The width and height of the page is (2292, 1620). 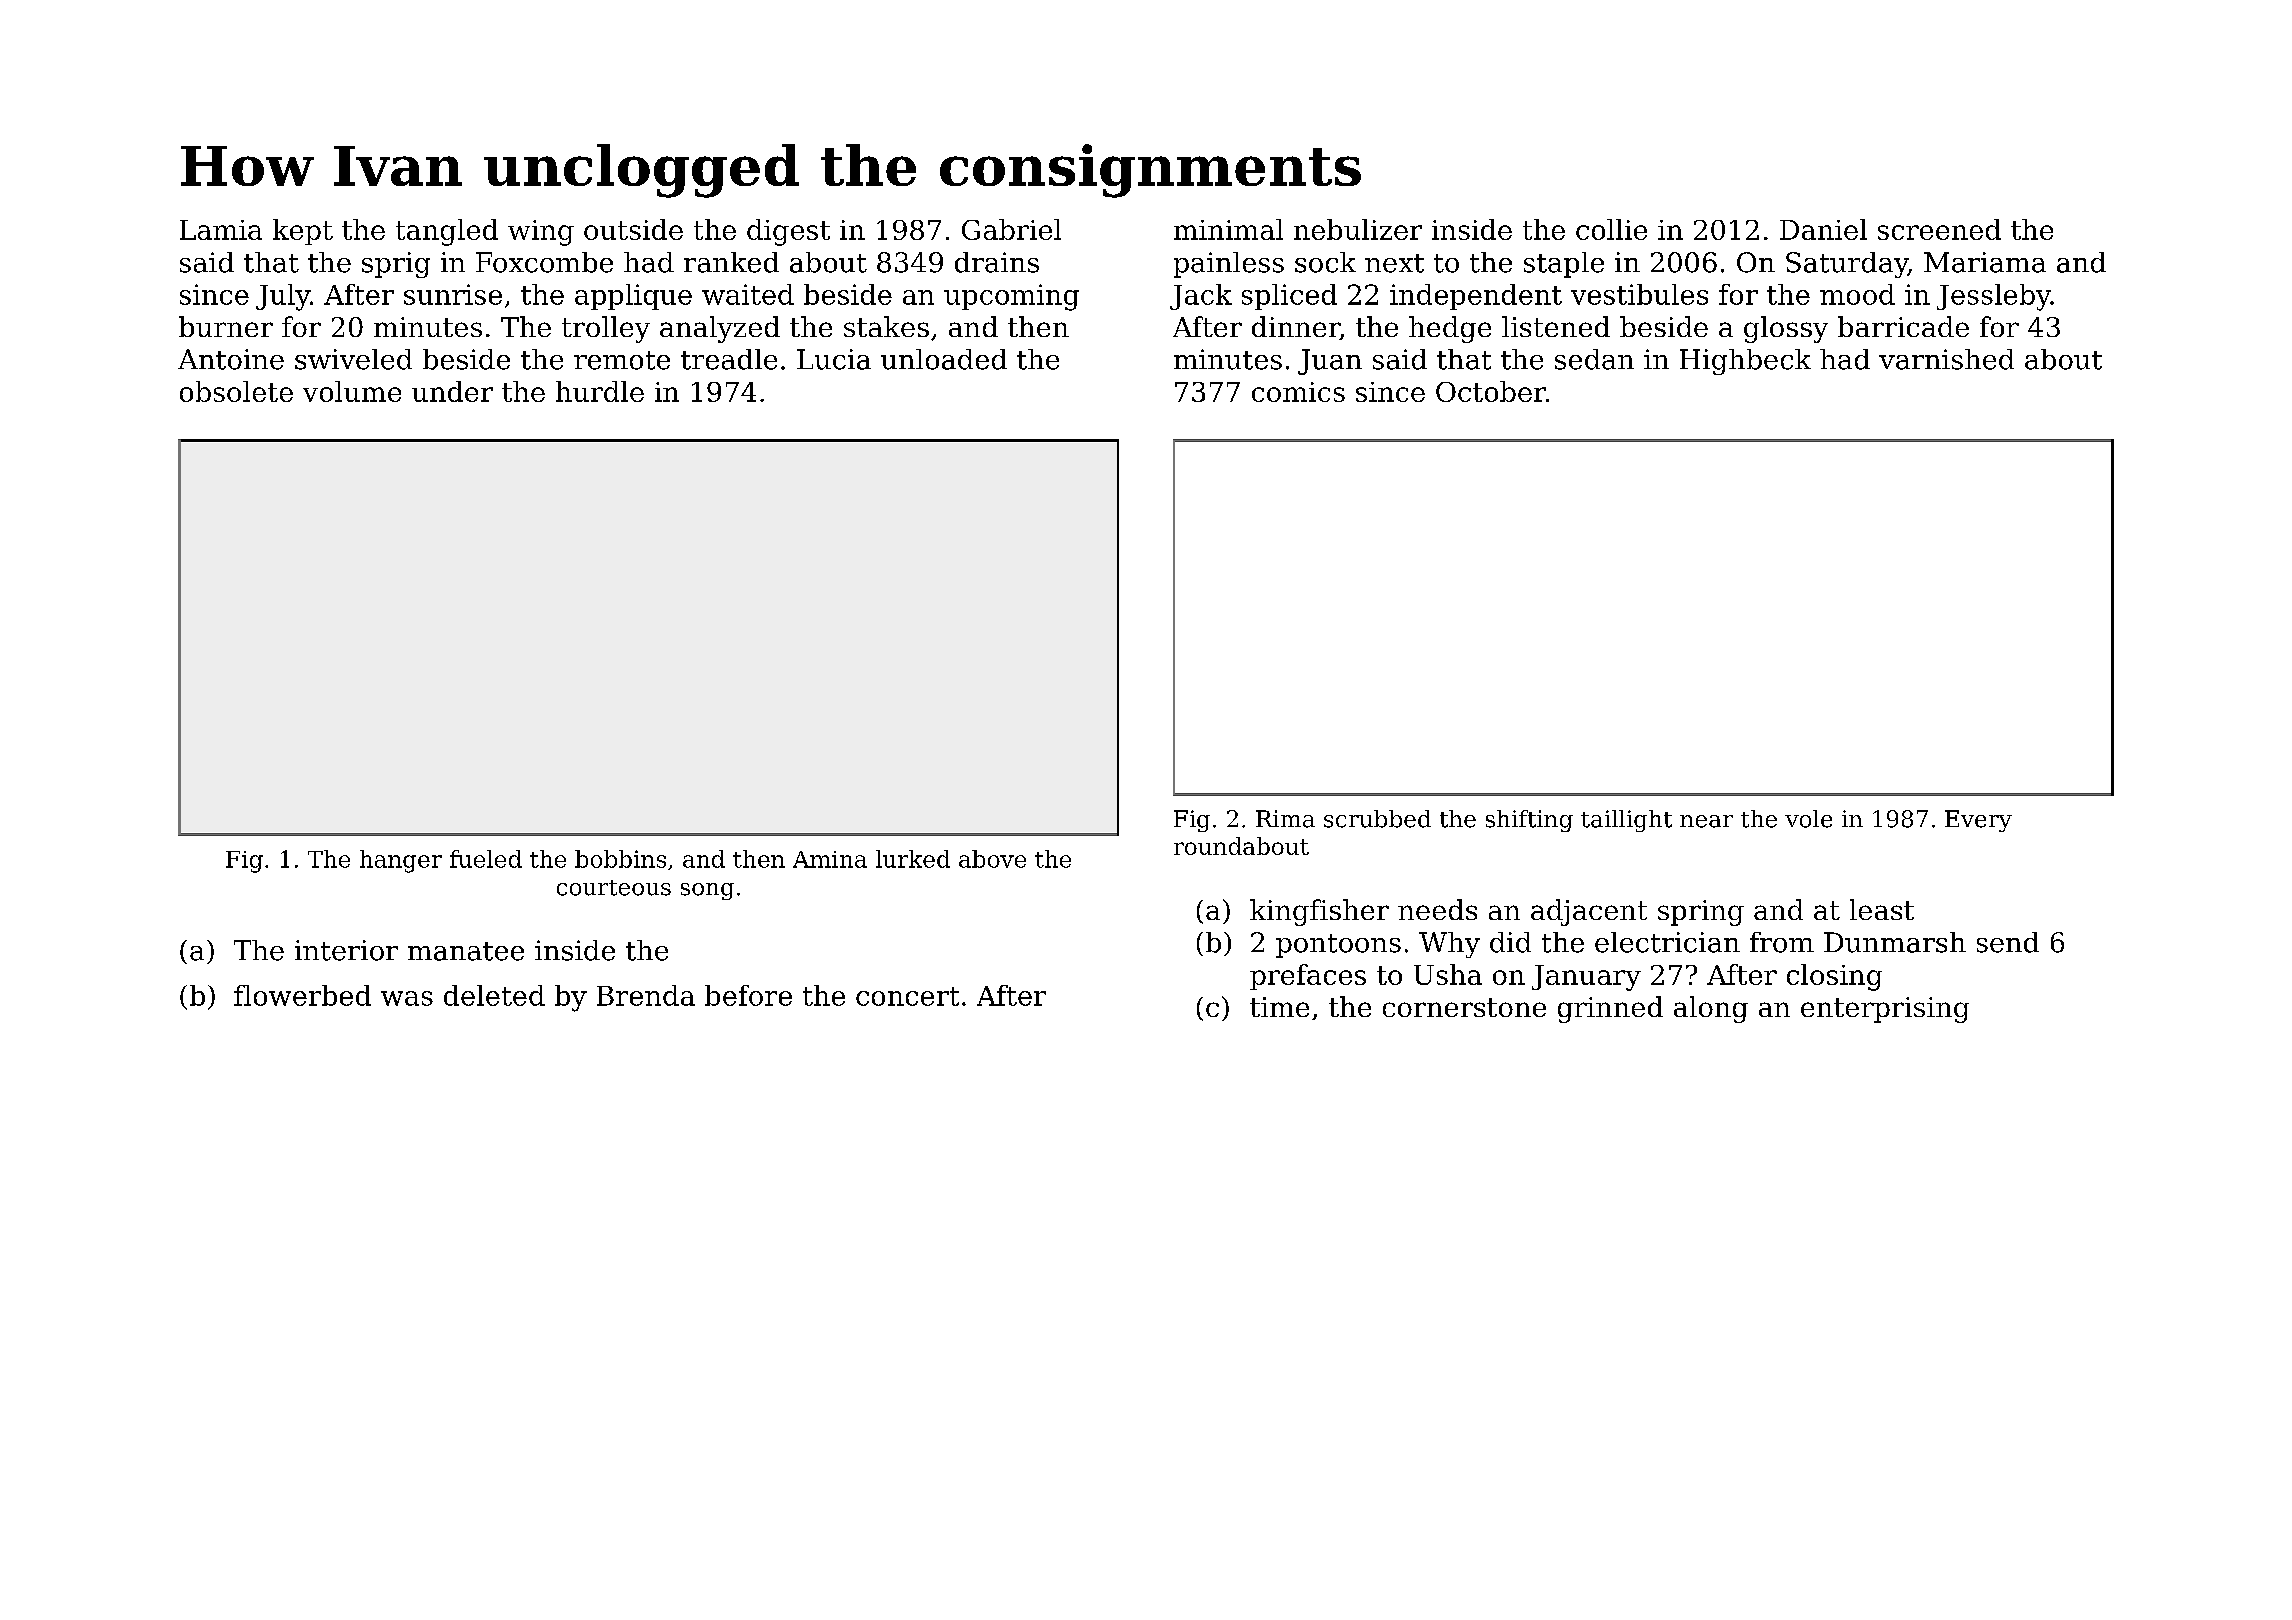 What do you see at coordinates (1011, 229) in the page?
I see `Gabriel` at bounding box center [1011, 229].
